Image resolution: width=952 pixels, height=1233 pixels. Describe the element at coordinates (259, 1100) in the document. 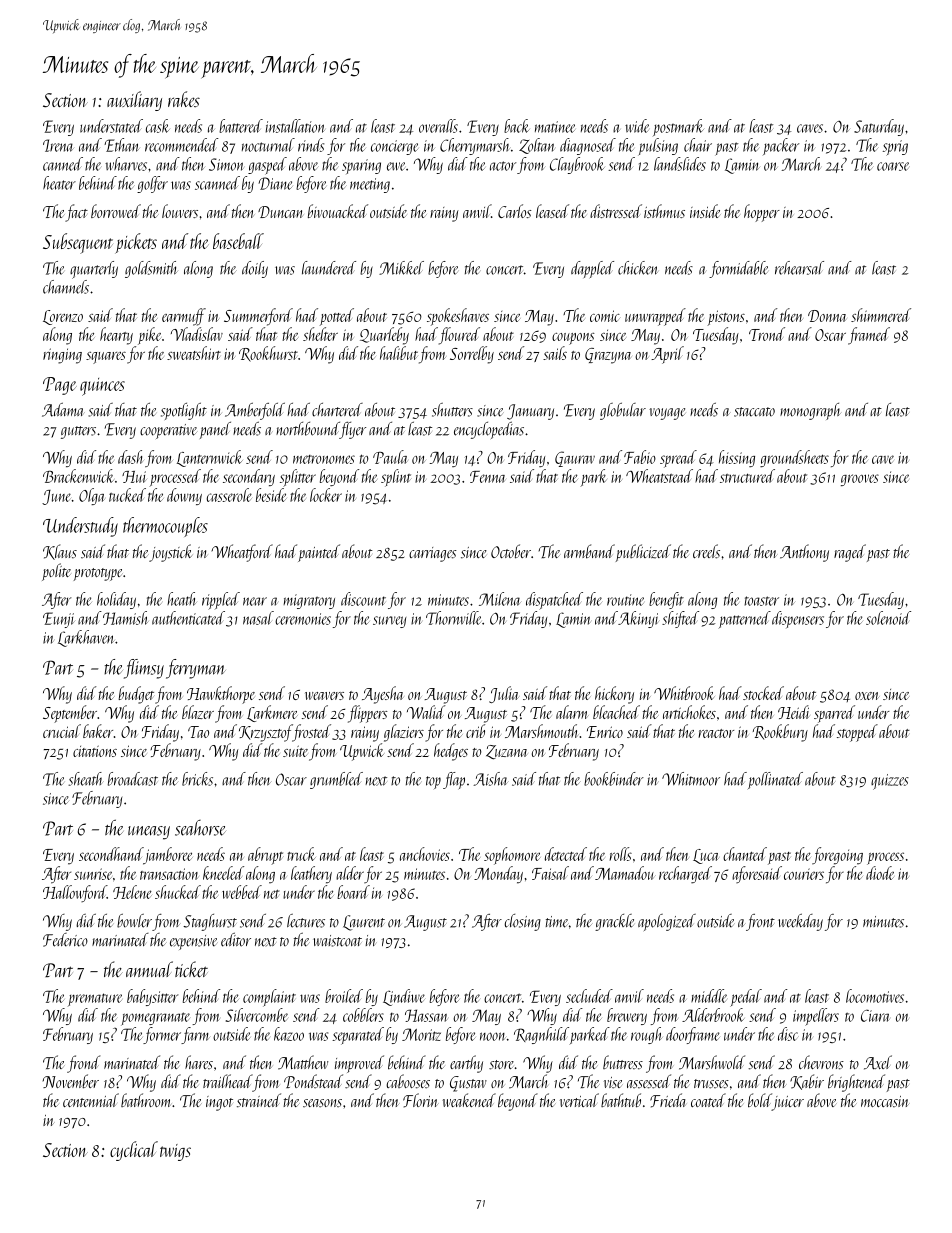

I see `strained` at that location.
